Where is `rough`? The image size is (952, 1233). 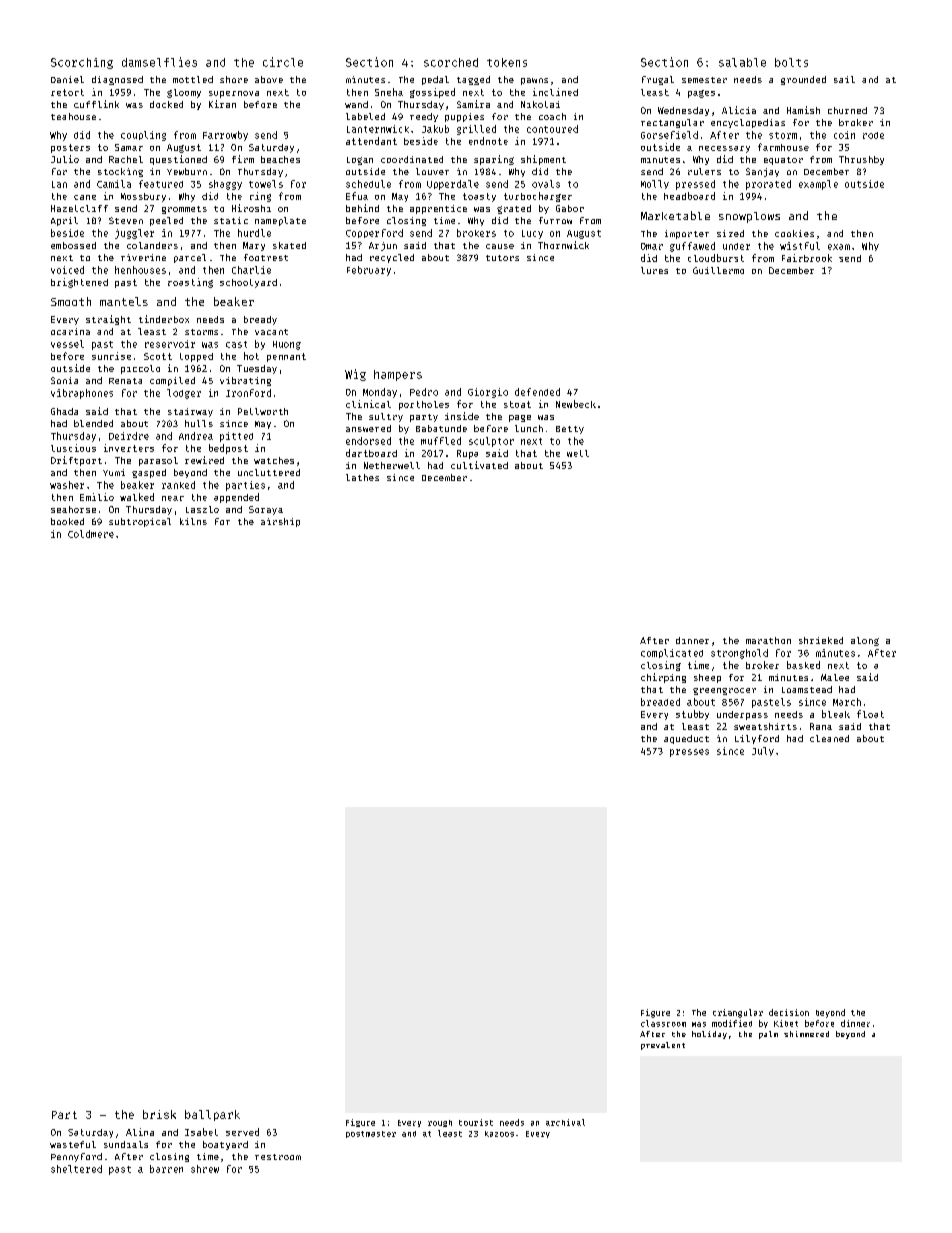
rough is located at coordinates (440, 1123).
